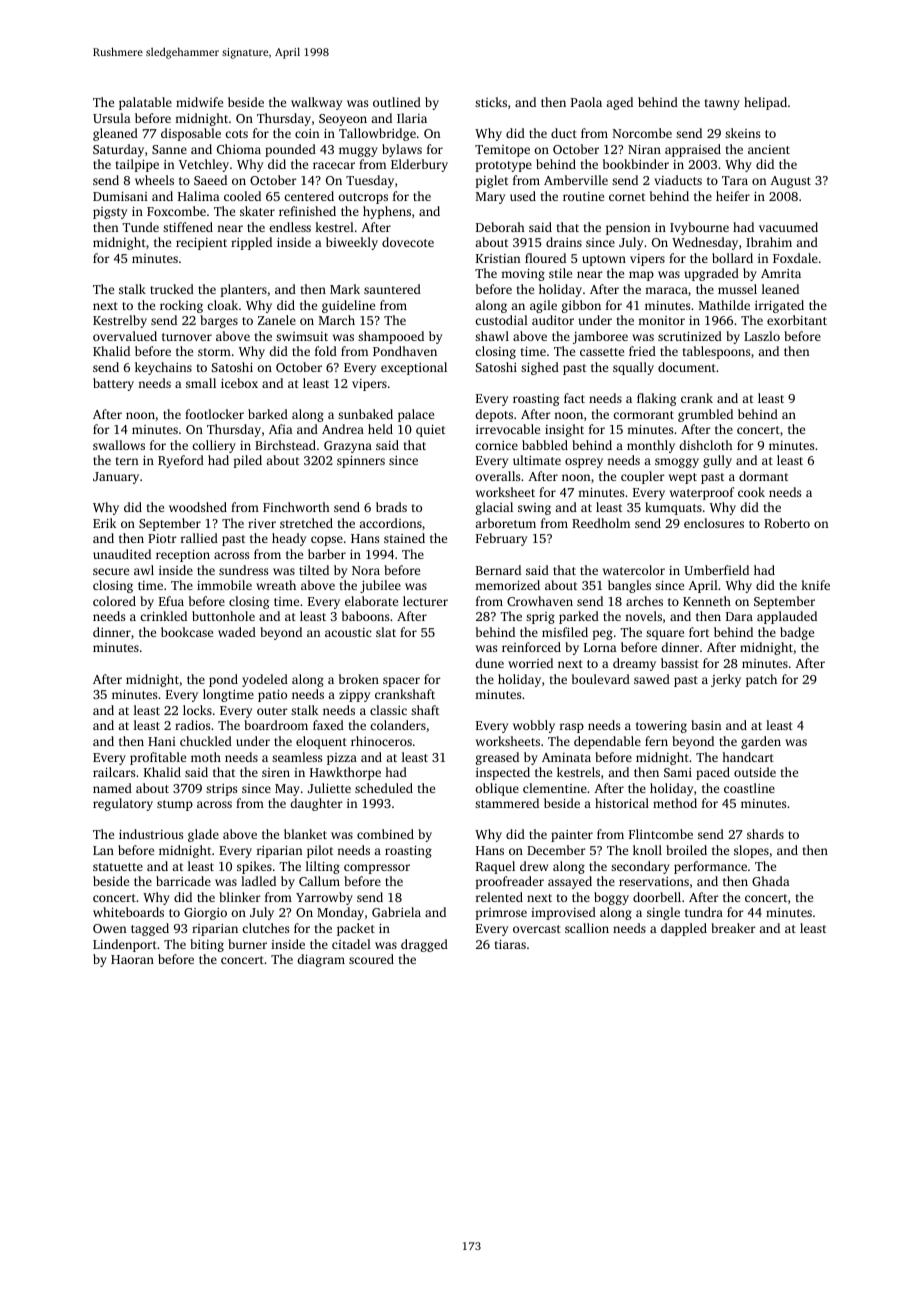 The height and width of the page is (1308, 924). I want to click on diagram, so click(321, 960).
